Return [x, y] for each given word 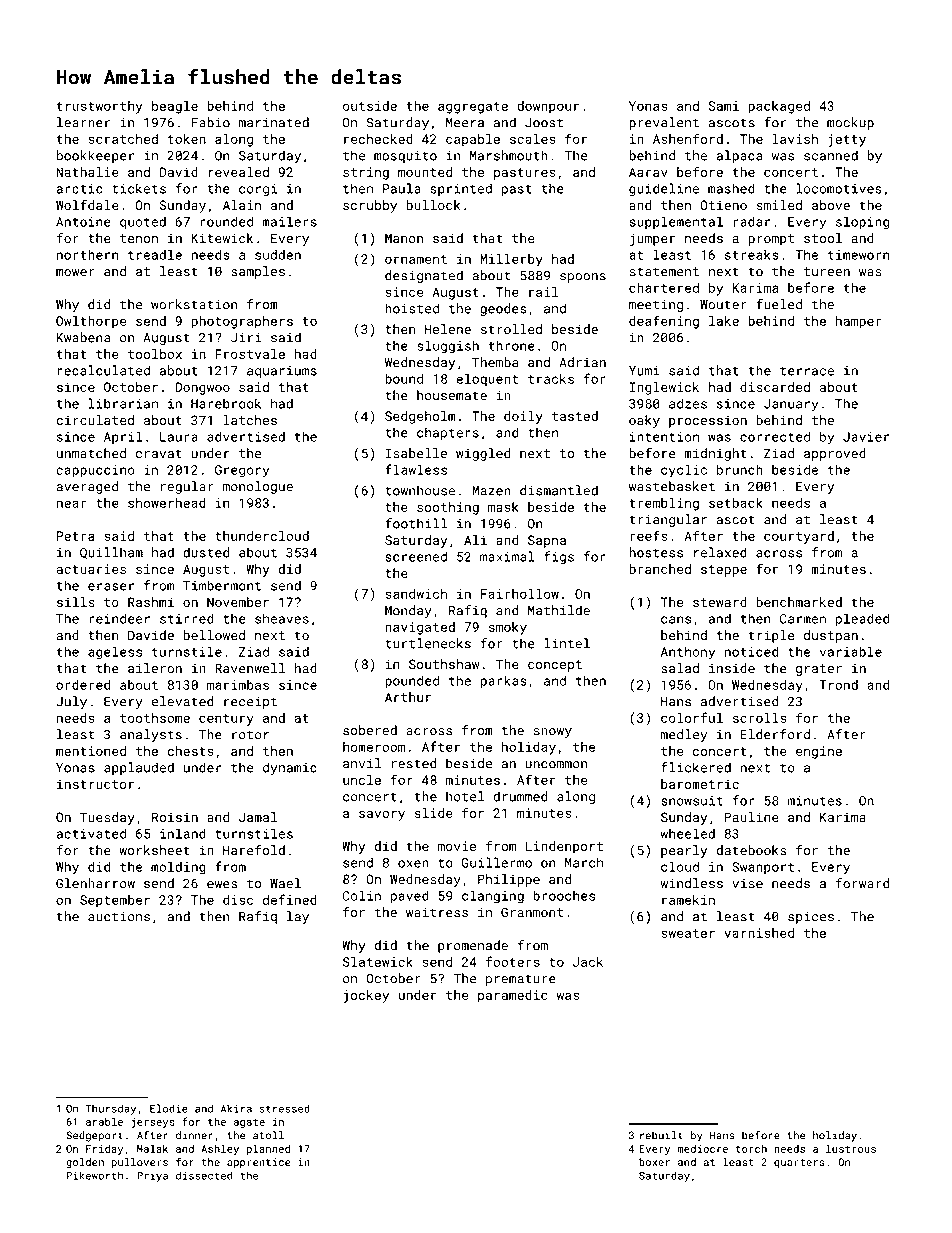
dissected [204, 1175]
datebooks [751, 850]
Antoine [83, 222]
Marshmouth [509, 155]
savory [382, 815]
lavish [795, 139]
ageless [115, 653]
